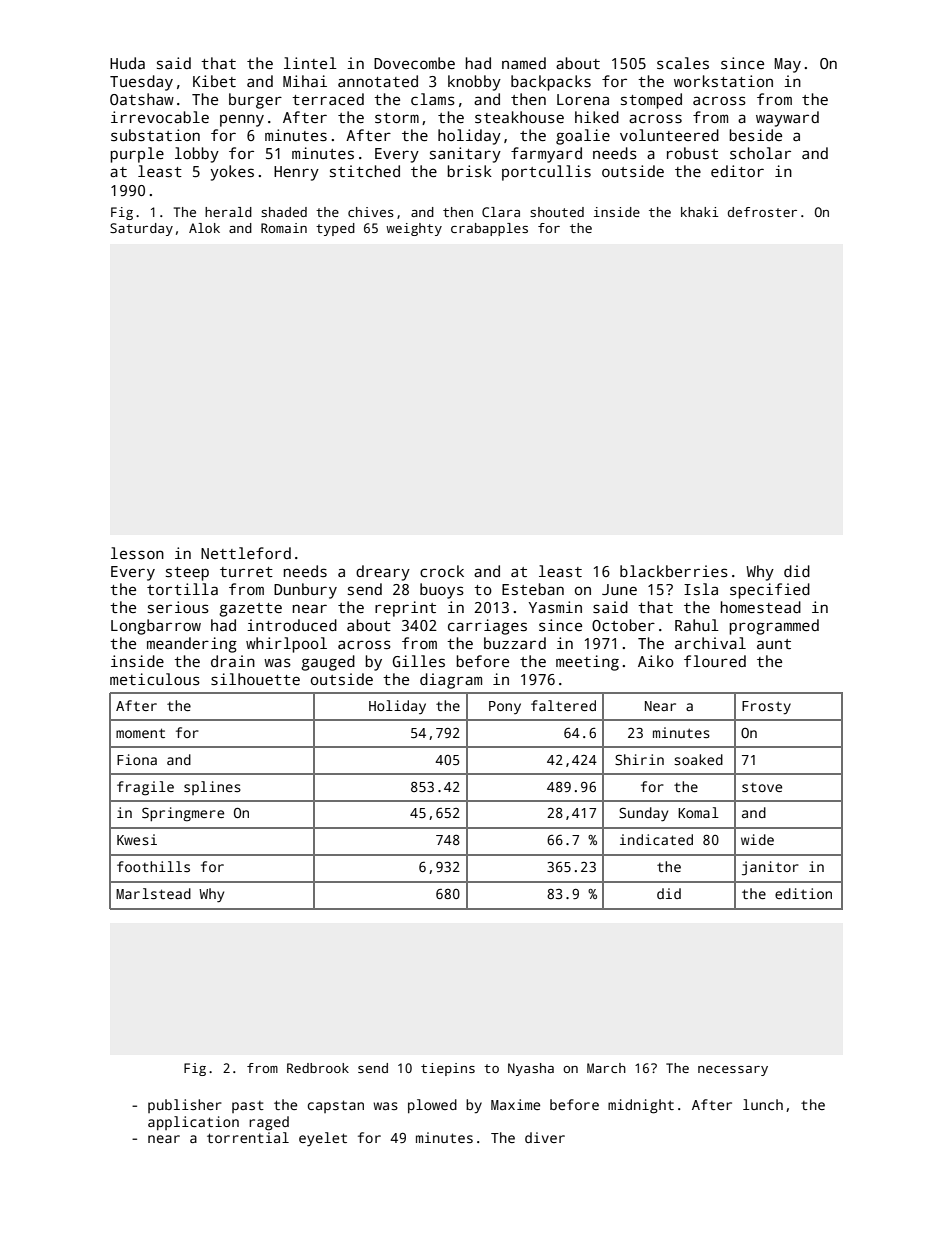  Describe the element at coordinates (545, 1137) in the image. I see `diver` at that location.
